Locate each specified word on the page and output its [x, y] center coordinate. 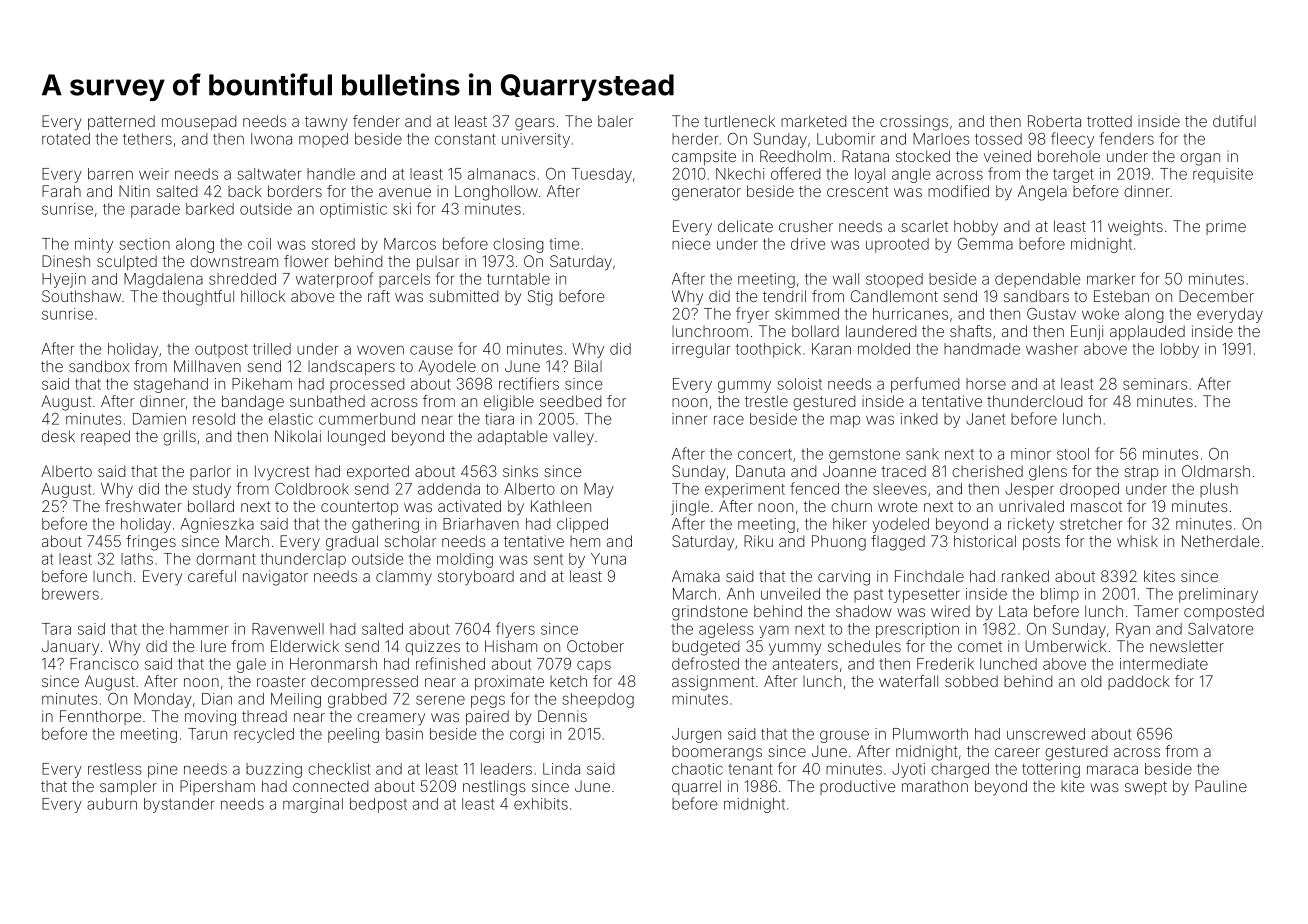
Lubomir [846, 139]
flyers [515, 630]
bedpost [378, 805]
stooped [894, 280]
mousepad [199, 122]
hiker [850, 524]
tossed [998, 139]
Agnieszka [217, 525]
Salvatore [1221, 629]
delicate [745, 226]
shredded [242, 279]
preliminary [1218, 595]
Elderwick [305, 646]
